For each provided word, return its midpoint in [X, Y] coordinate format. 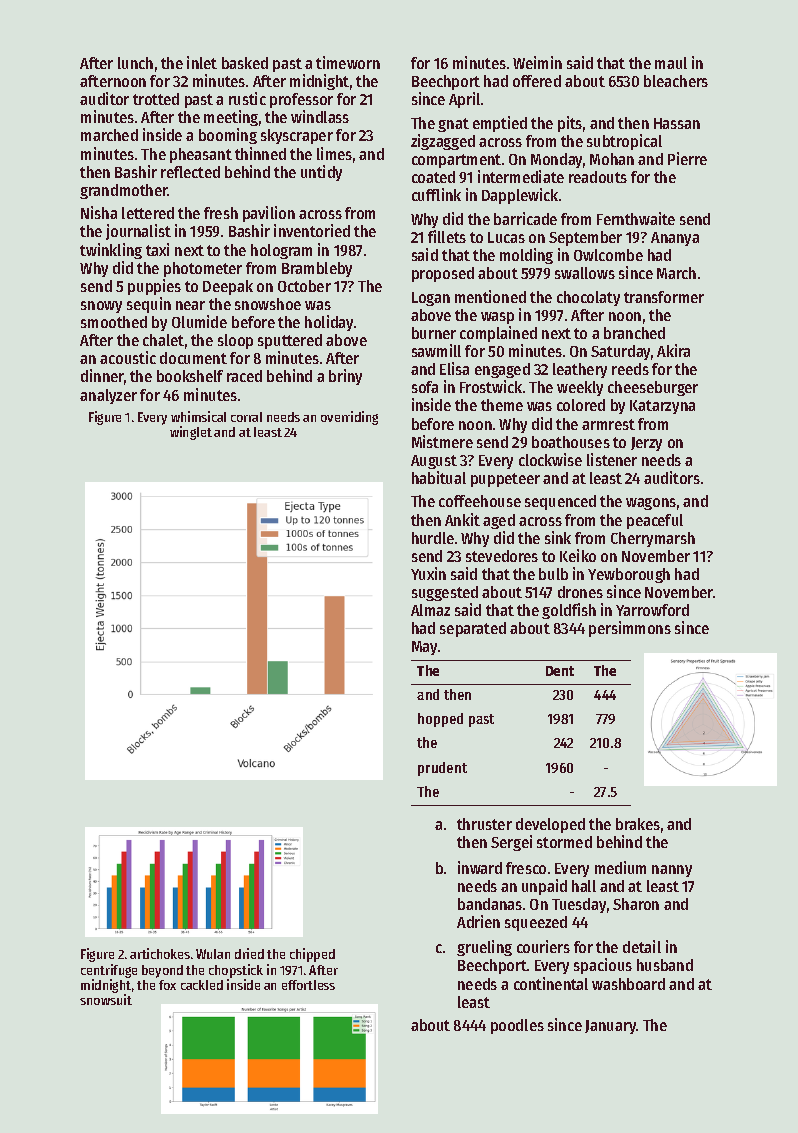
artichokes [160, 953]
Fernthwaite [636, 218]
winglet [191, 433]
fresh [221, 213]
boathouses [571, 442]
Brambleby [317, 269]
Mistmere [442, 441]
